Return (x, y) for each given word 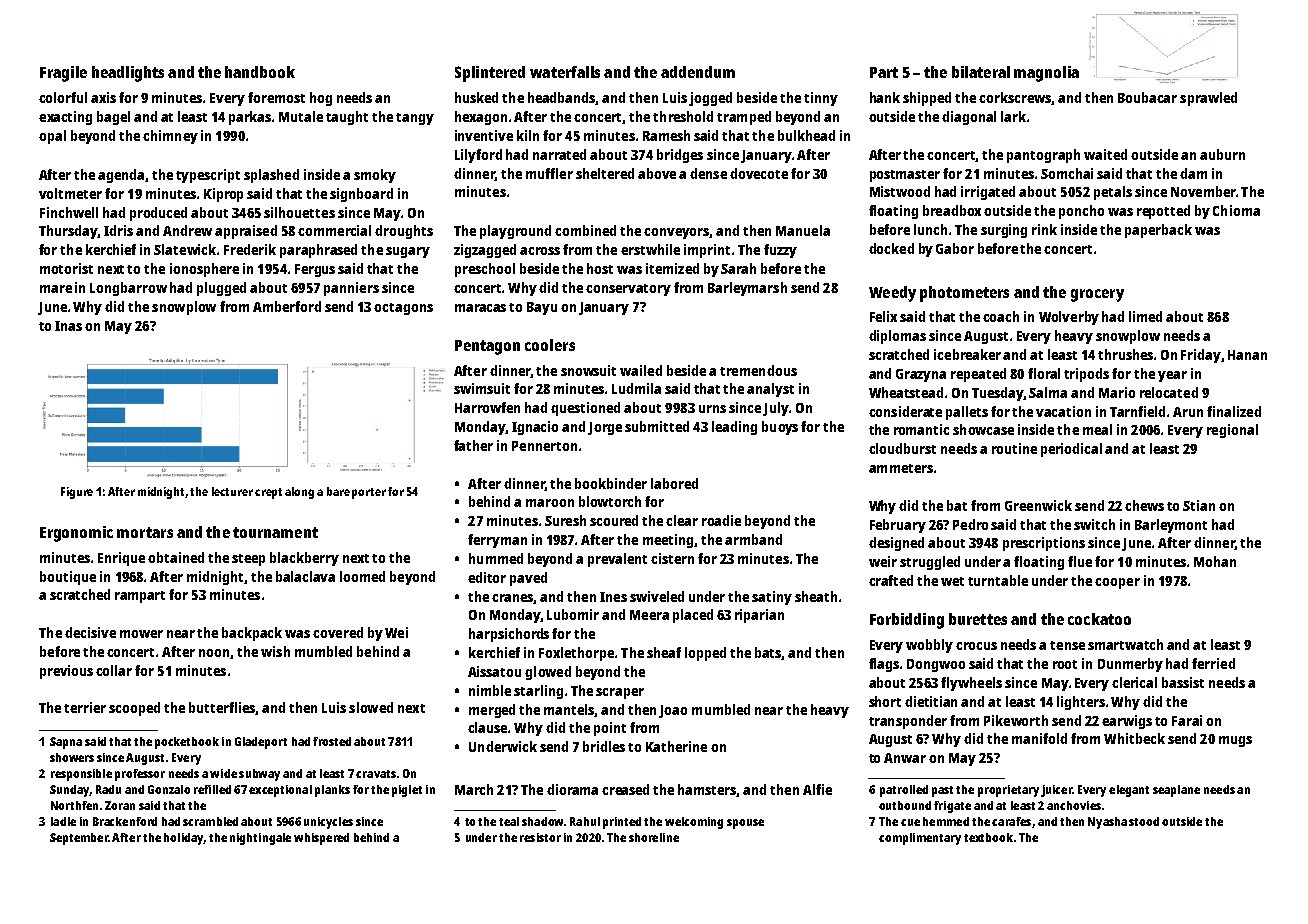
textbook (988, 837)
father (473, 445)
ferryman (497, 541)
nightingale (260, 839)
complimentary (920, 839)
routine (1014, 448)
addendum (698, 72)
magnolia (1046, 74)
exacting (65, 118)
